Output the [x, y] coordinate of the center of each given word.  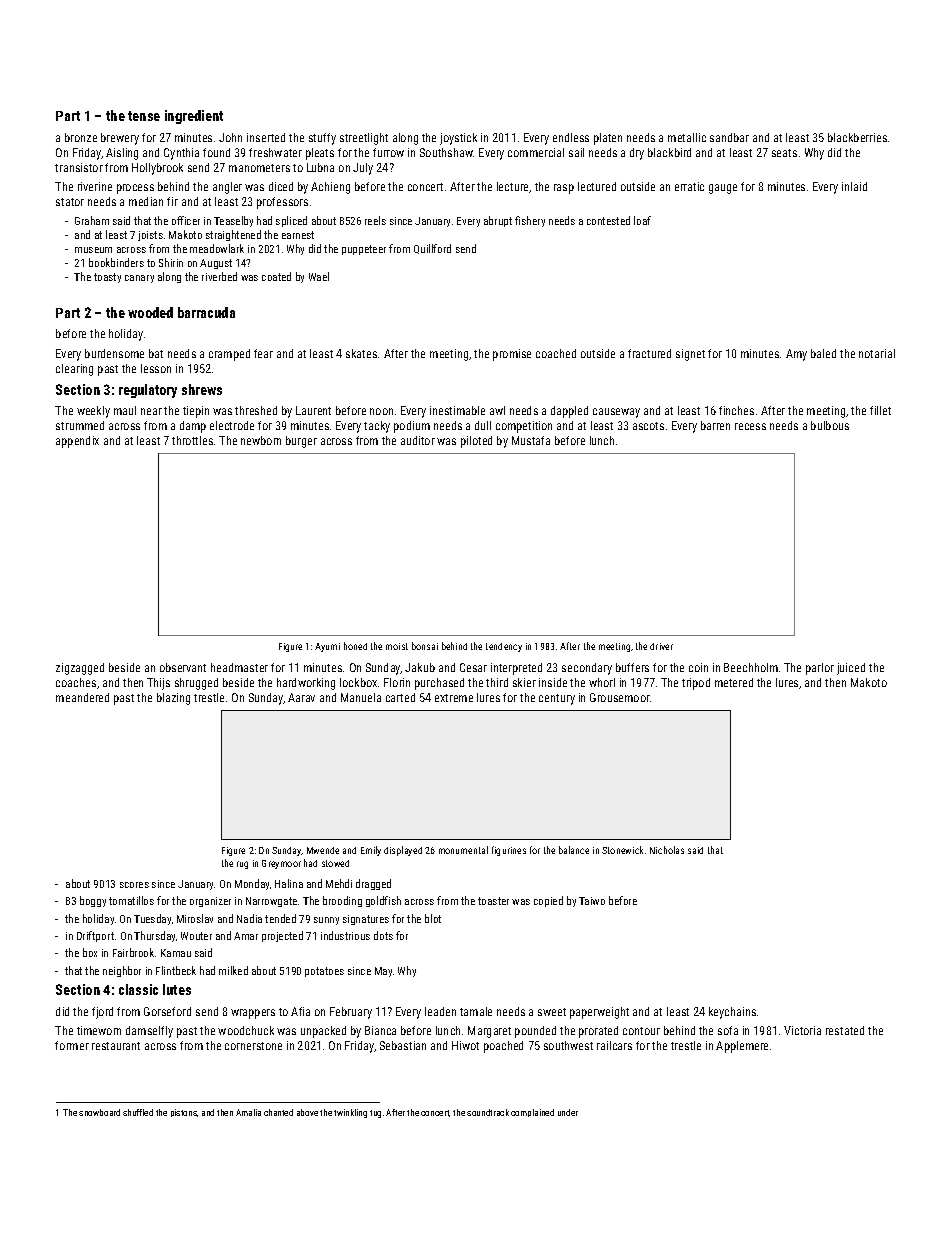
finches [736, 410]
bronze [81, 137]
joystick [458, 139]
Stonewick [622, 850]
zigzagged [80, 669]
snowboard [99, 1112]
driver [661, 646]
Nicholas [667, 850]
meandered [82, 697]
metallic [687, 137]
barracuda [206, 312]
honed [355, 646]
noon [381, 411]
